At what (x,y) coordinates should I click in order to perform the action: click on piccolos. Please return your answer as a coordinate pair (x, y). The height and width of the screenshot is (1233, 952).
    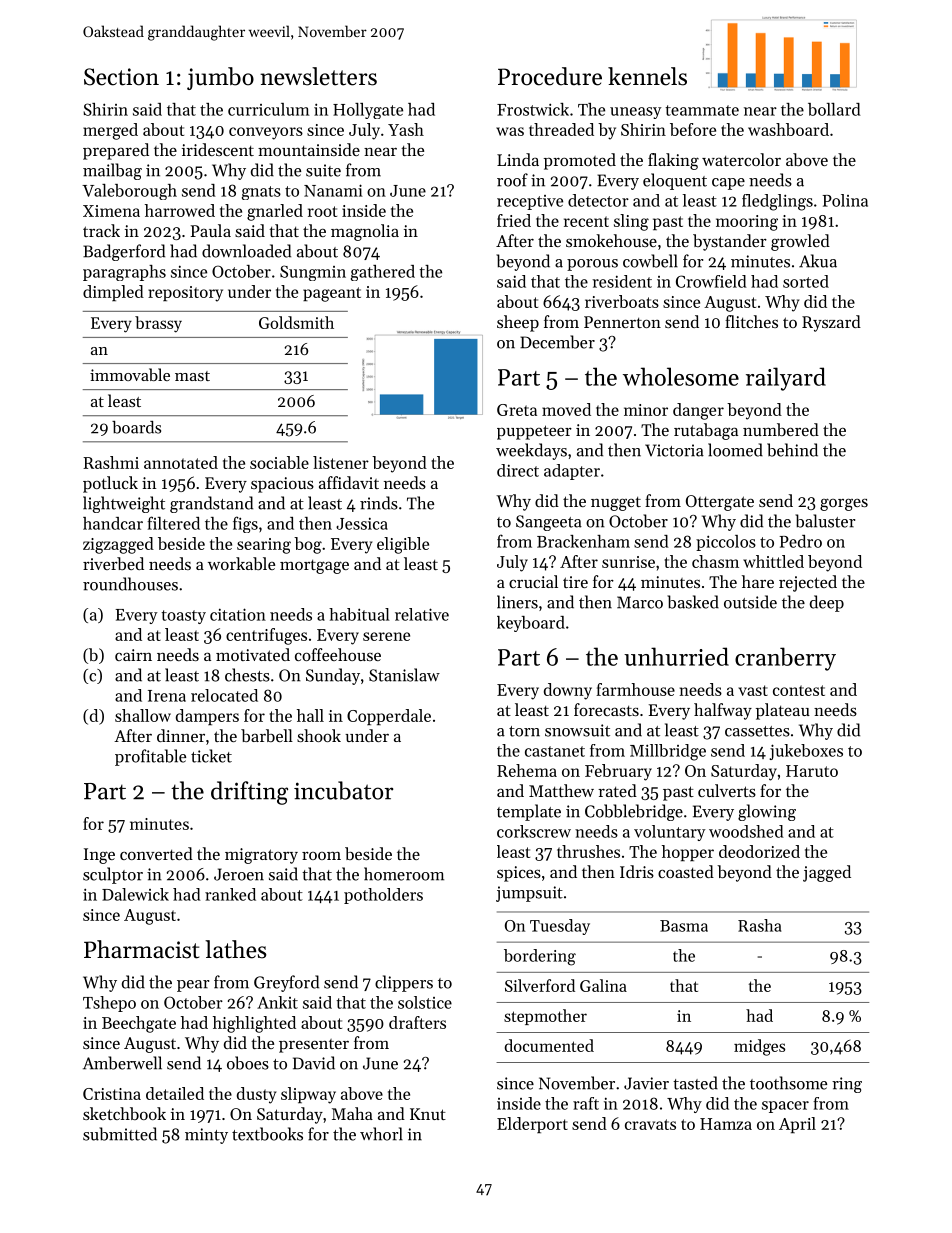
    Looking at the image, I should click on (726, 543).
